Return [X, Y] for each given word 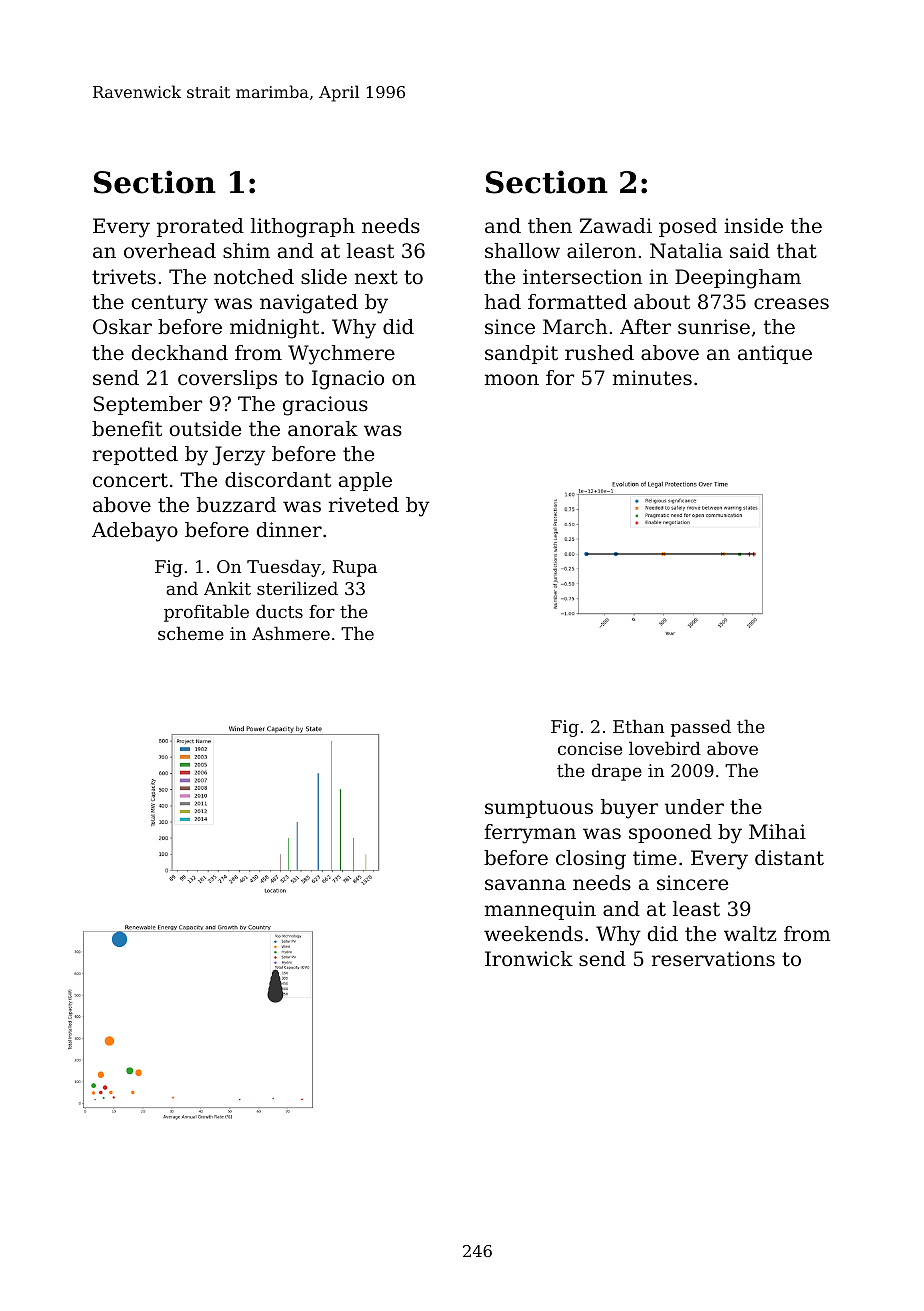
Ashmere [291, 633]
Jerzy [239, 456]
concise [590, 748]
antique [775, 354]
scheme [191, 633]
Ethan [638, 726]
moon [512, 380]
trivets [124, 277]
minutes [652, 378]
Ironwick [529, 959]
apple [365, 481]
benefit [127, 429]
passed [701, 728]
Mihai [777, 832]
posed [688, 227]
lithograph [303, 228]
